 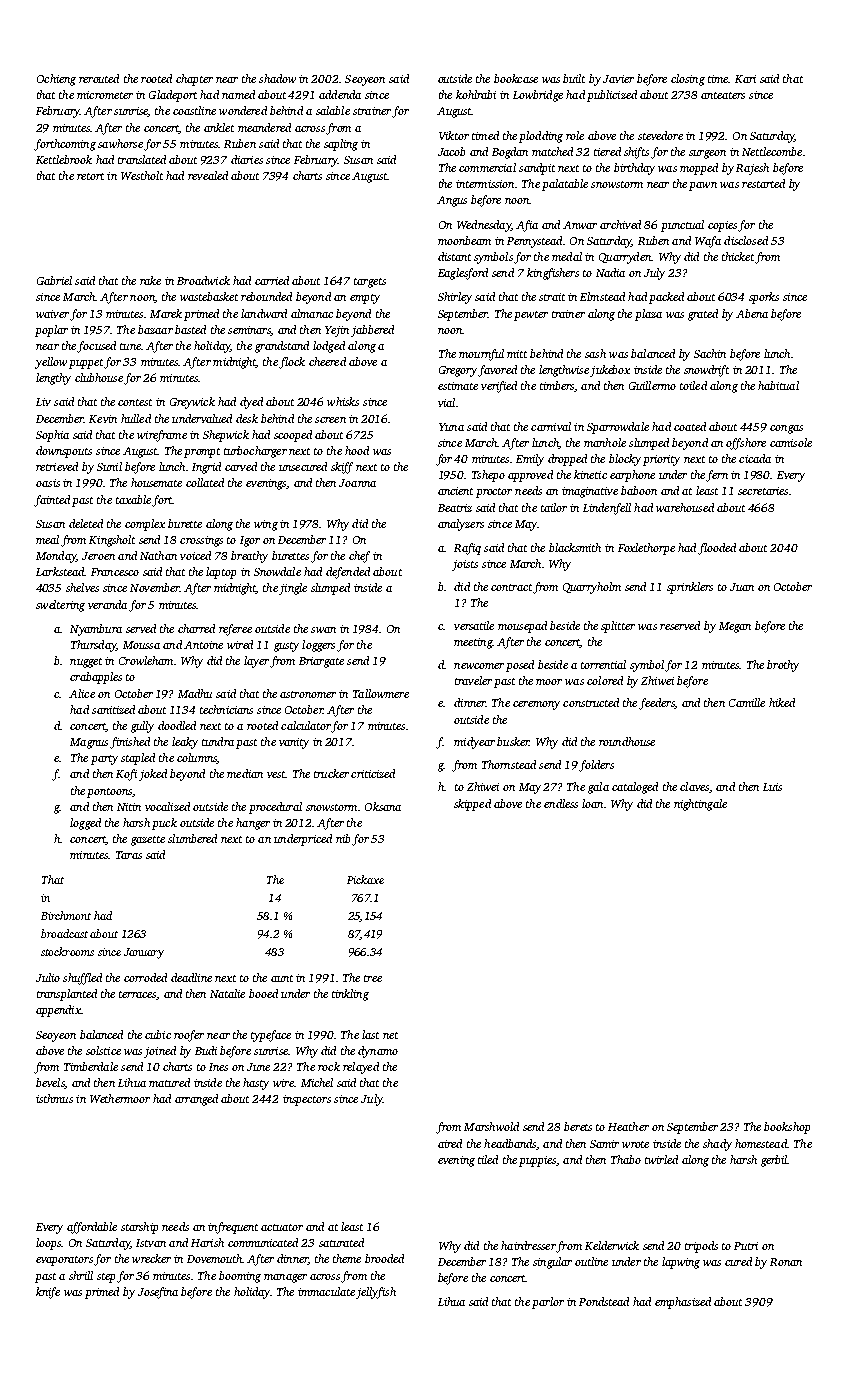 I want to click on jellyfish, so click(x=376, y=1293).
